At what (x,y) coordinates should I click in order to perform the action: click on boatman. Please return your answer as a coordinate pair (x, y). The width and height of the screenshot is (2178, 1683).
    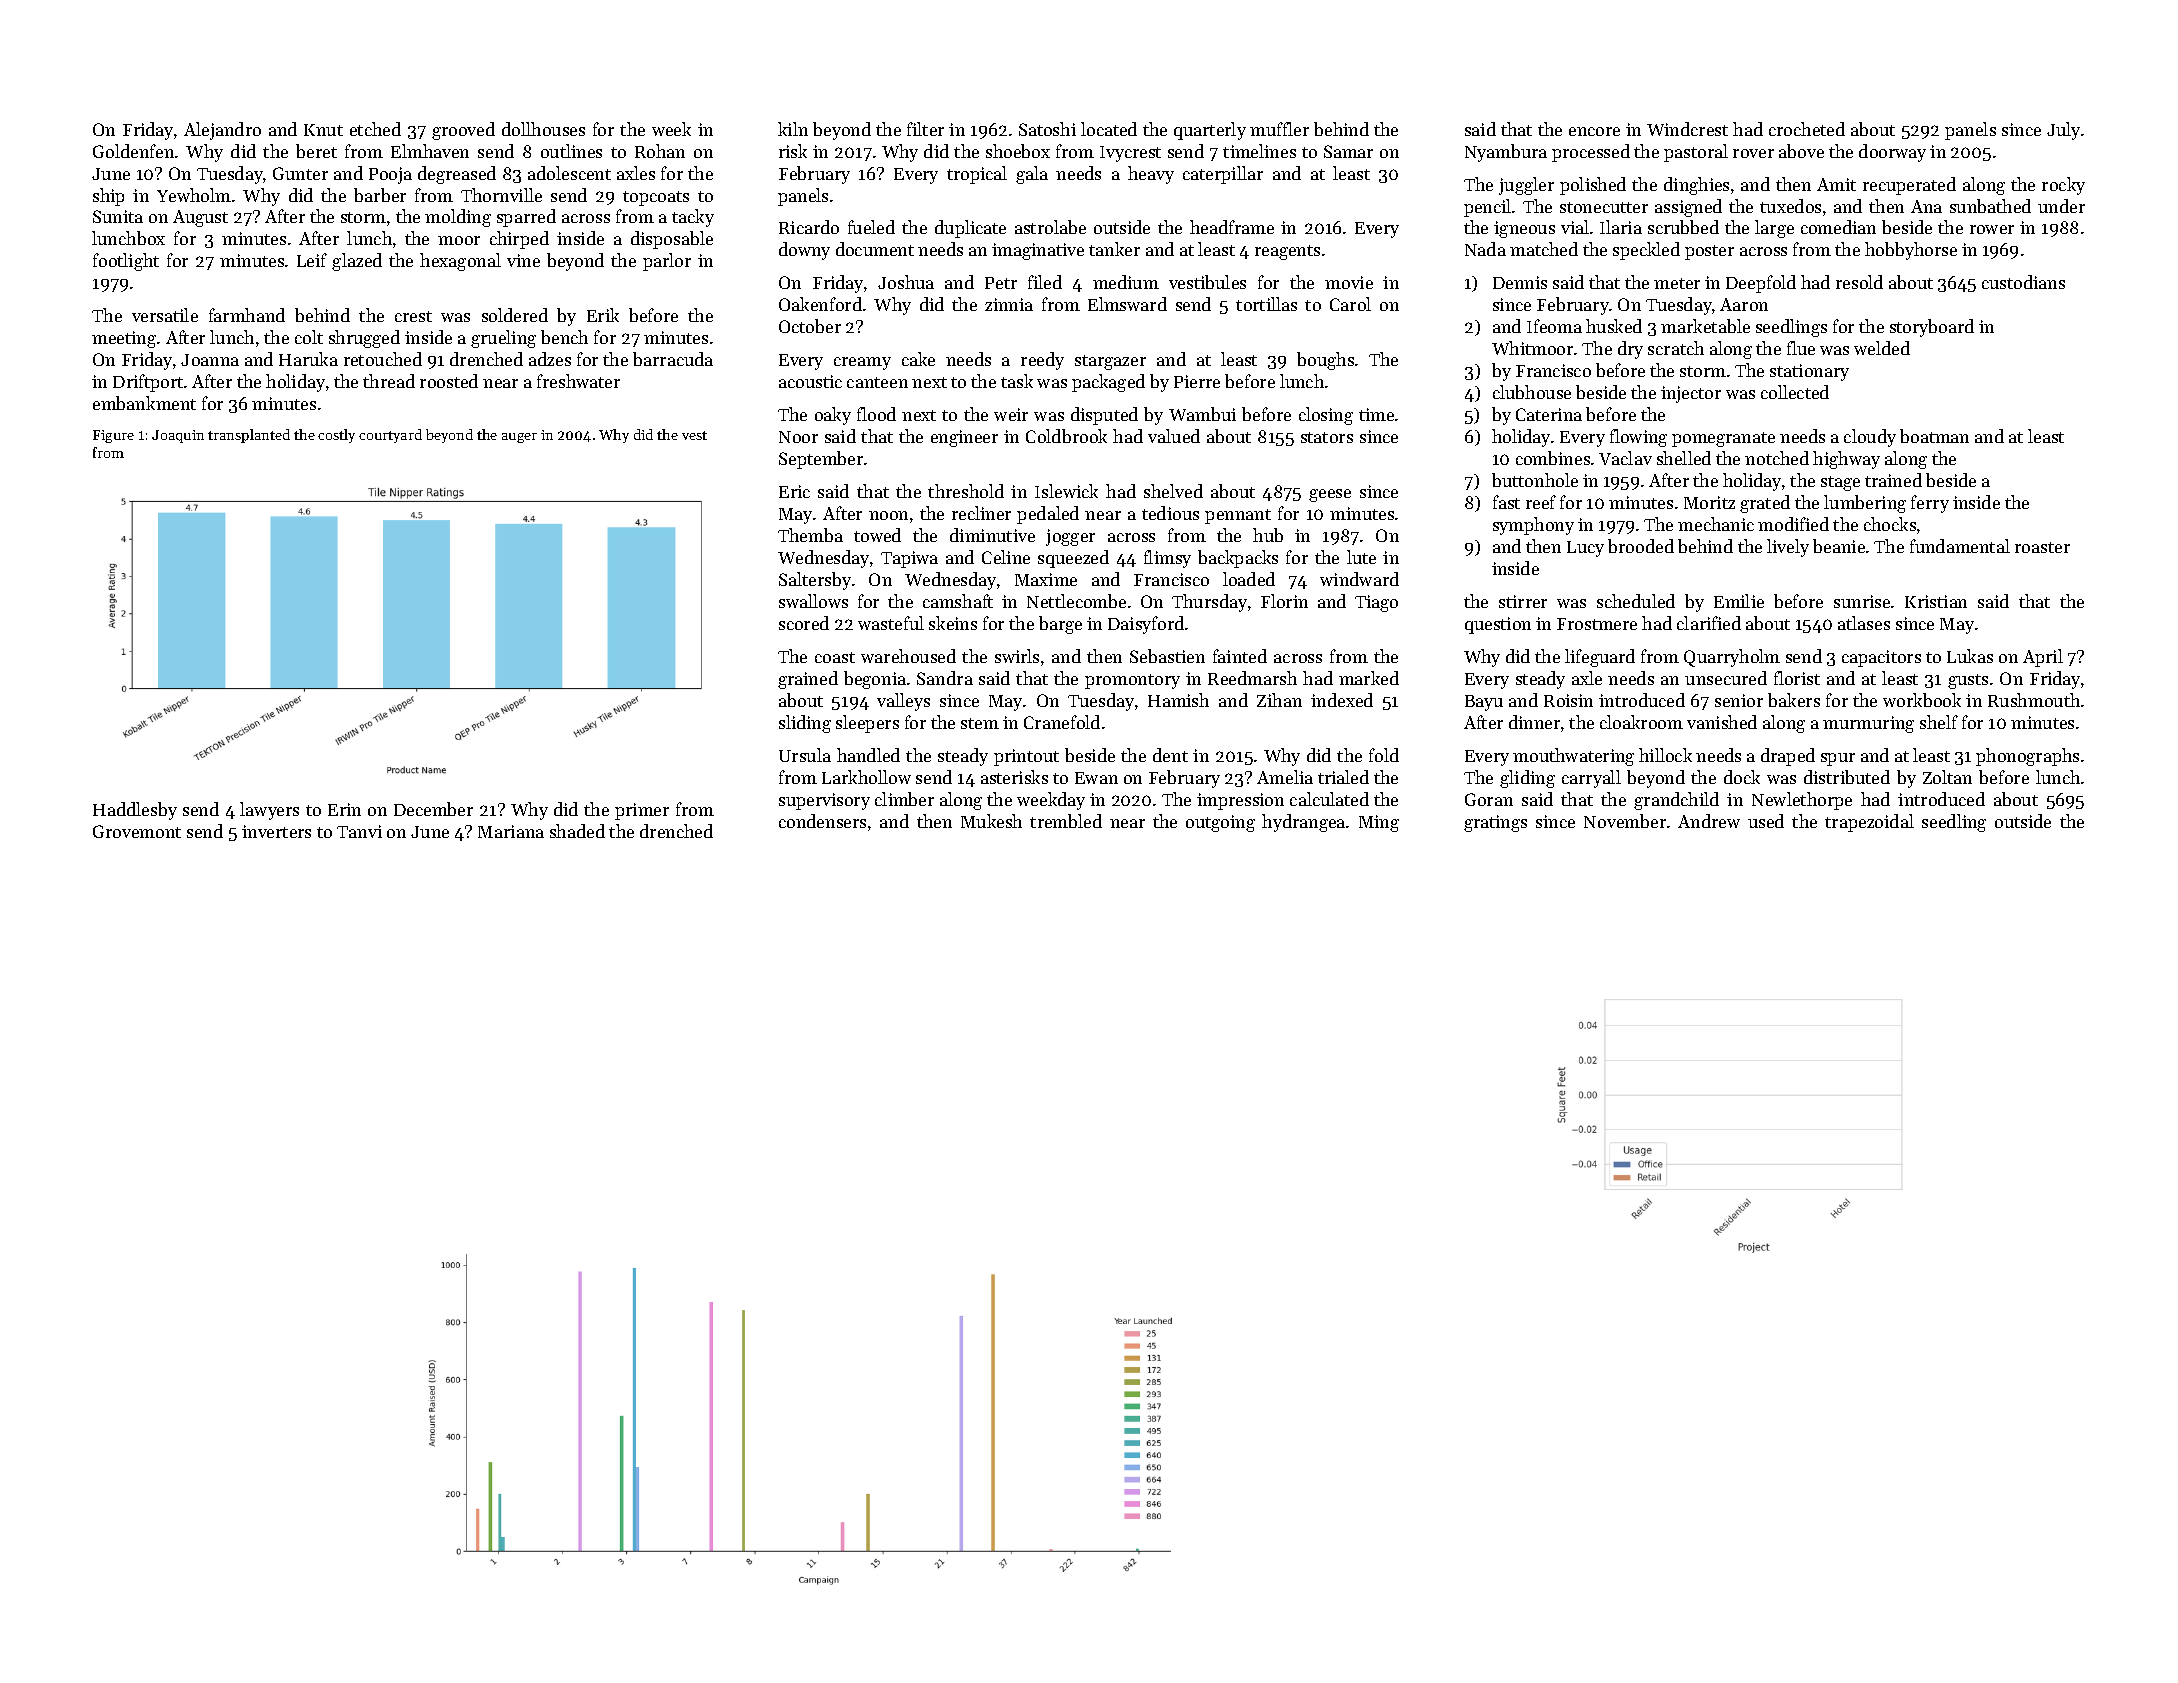
    Looking at the image, I should click on (1934, 436).
